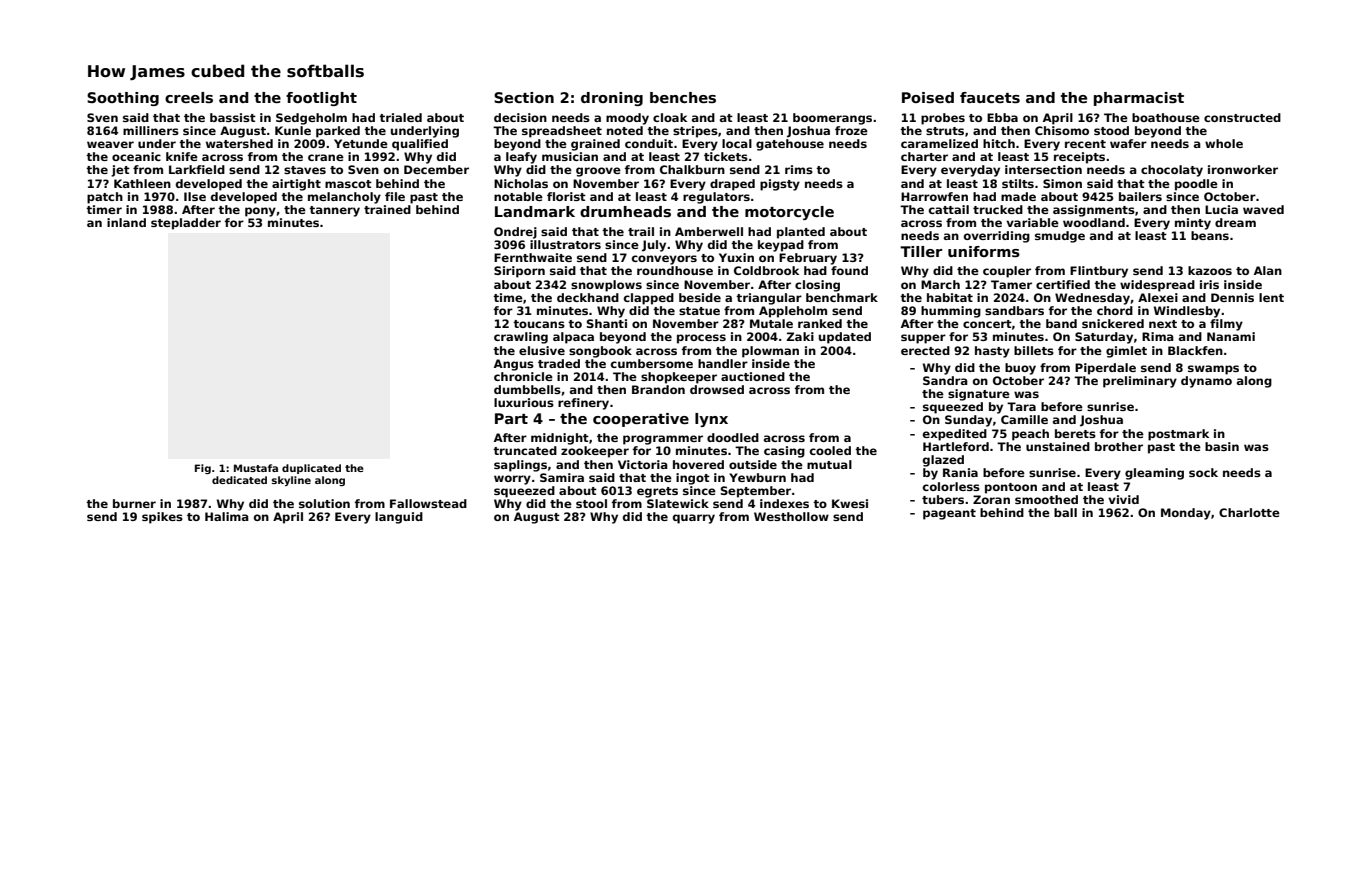  I want to click on Part, so click(511, 418).
